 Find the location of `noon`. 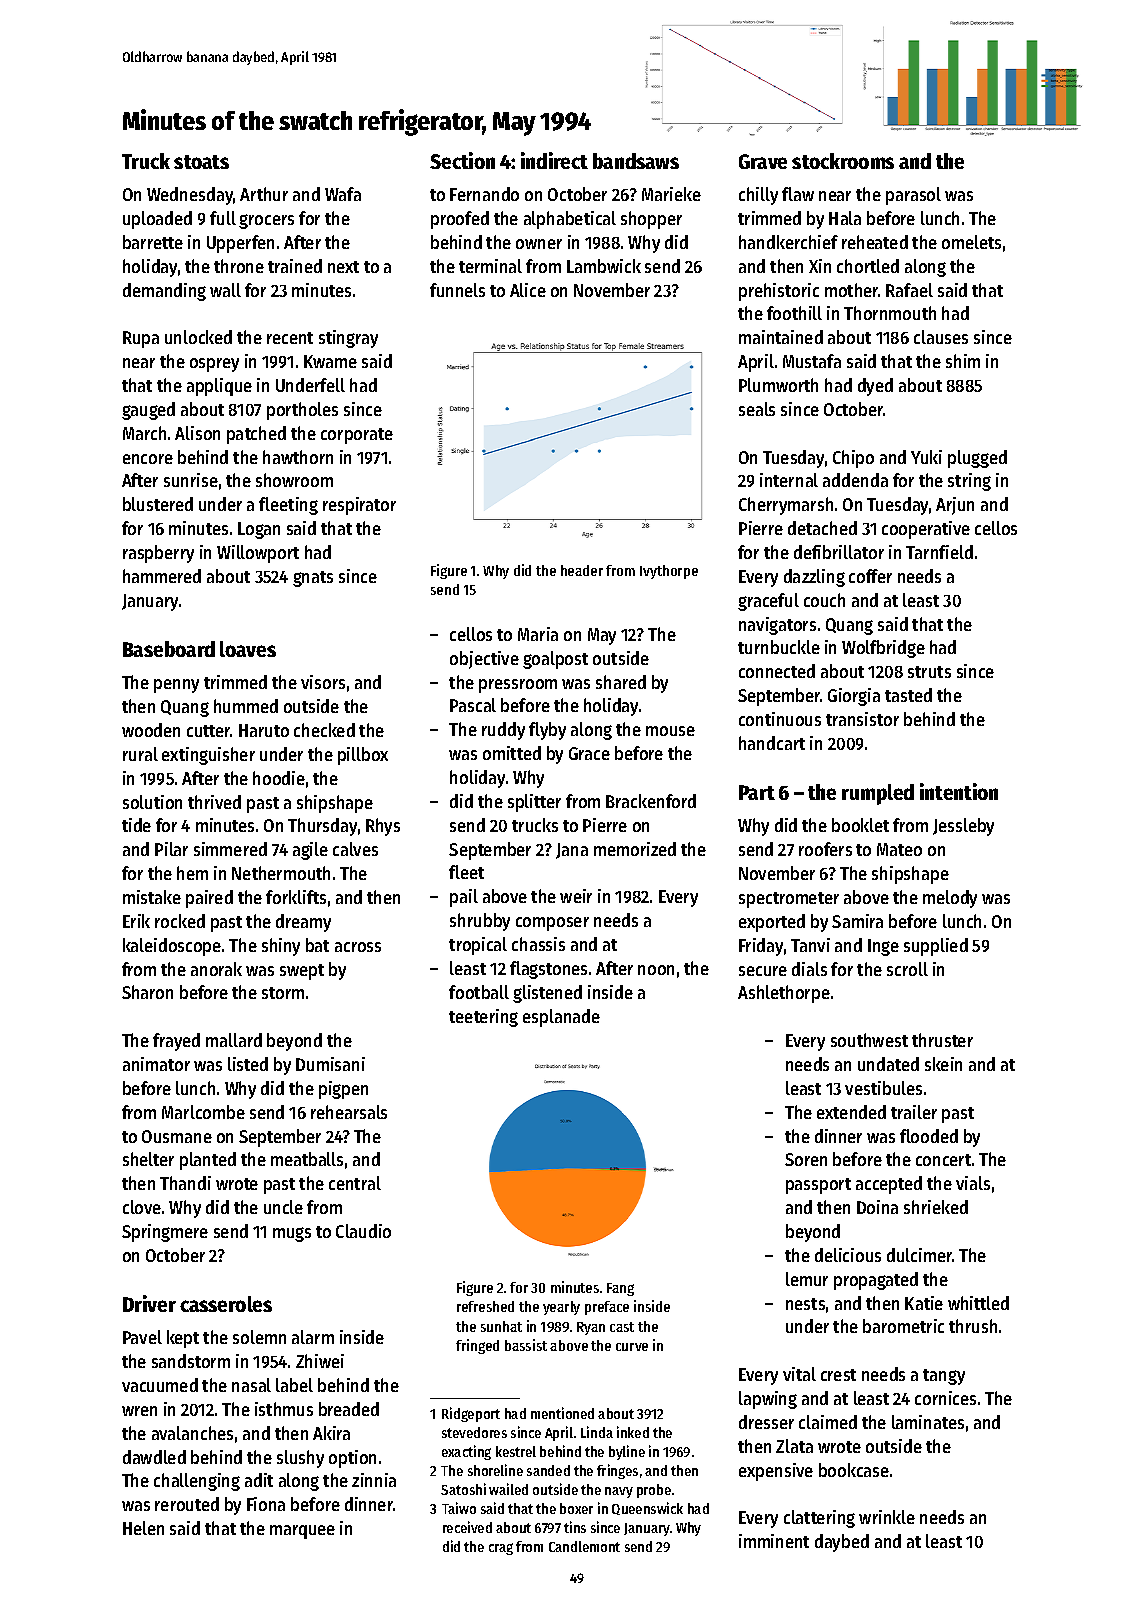

noon is located at coordinates (656, 970).
